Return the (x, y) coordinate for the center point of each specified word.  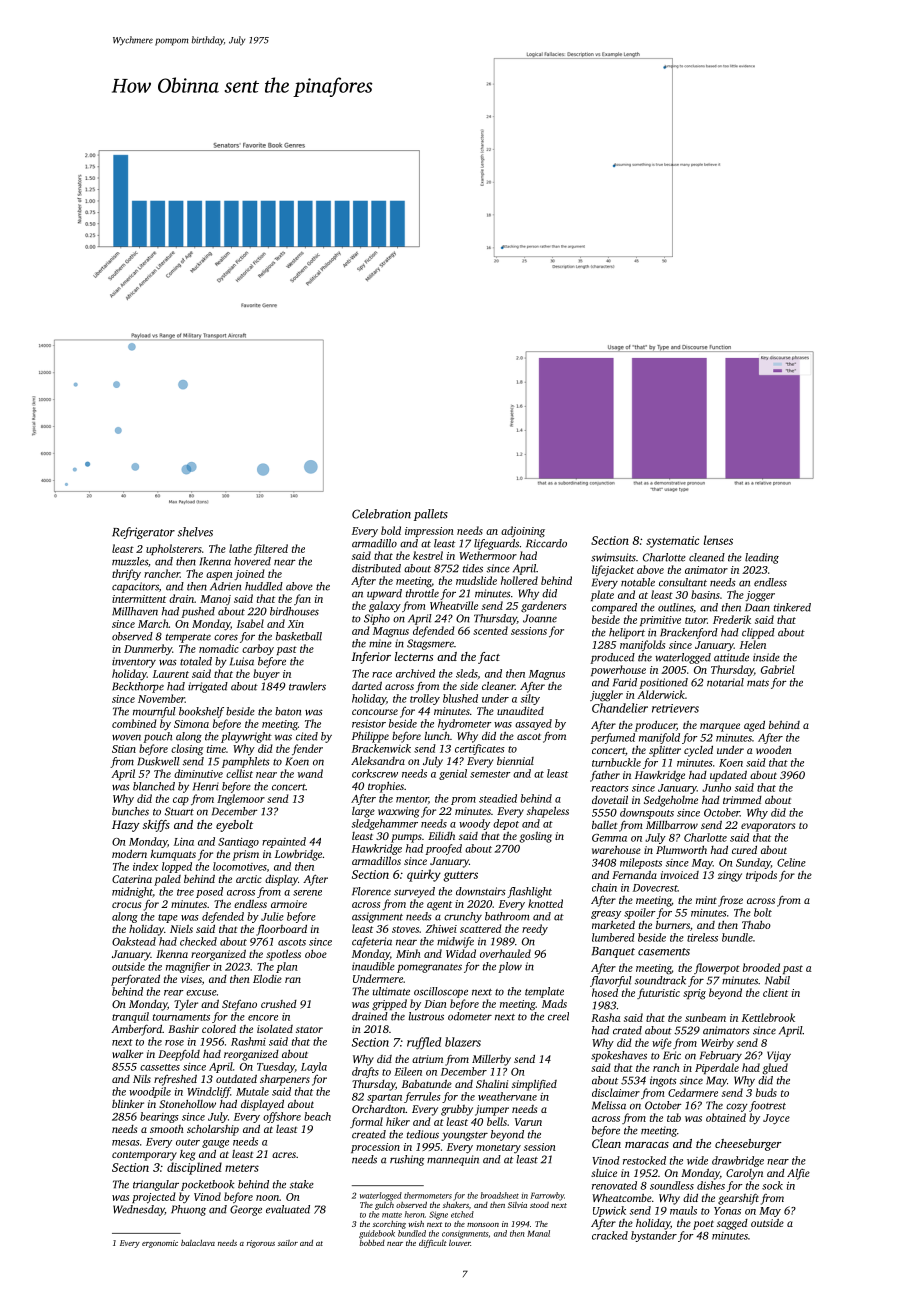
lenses (718, 540)
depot (506, 824)
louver (460, 1243)
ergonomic (160, 1244)
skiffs (156, 826)
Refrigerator (143, 533)
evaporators (768, 827)
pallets (431, 515)
